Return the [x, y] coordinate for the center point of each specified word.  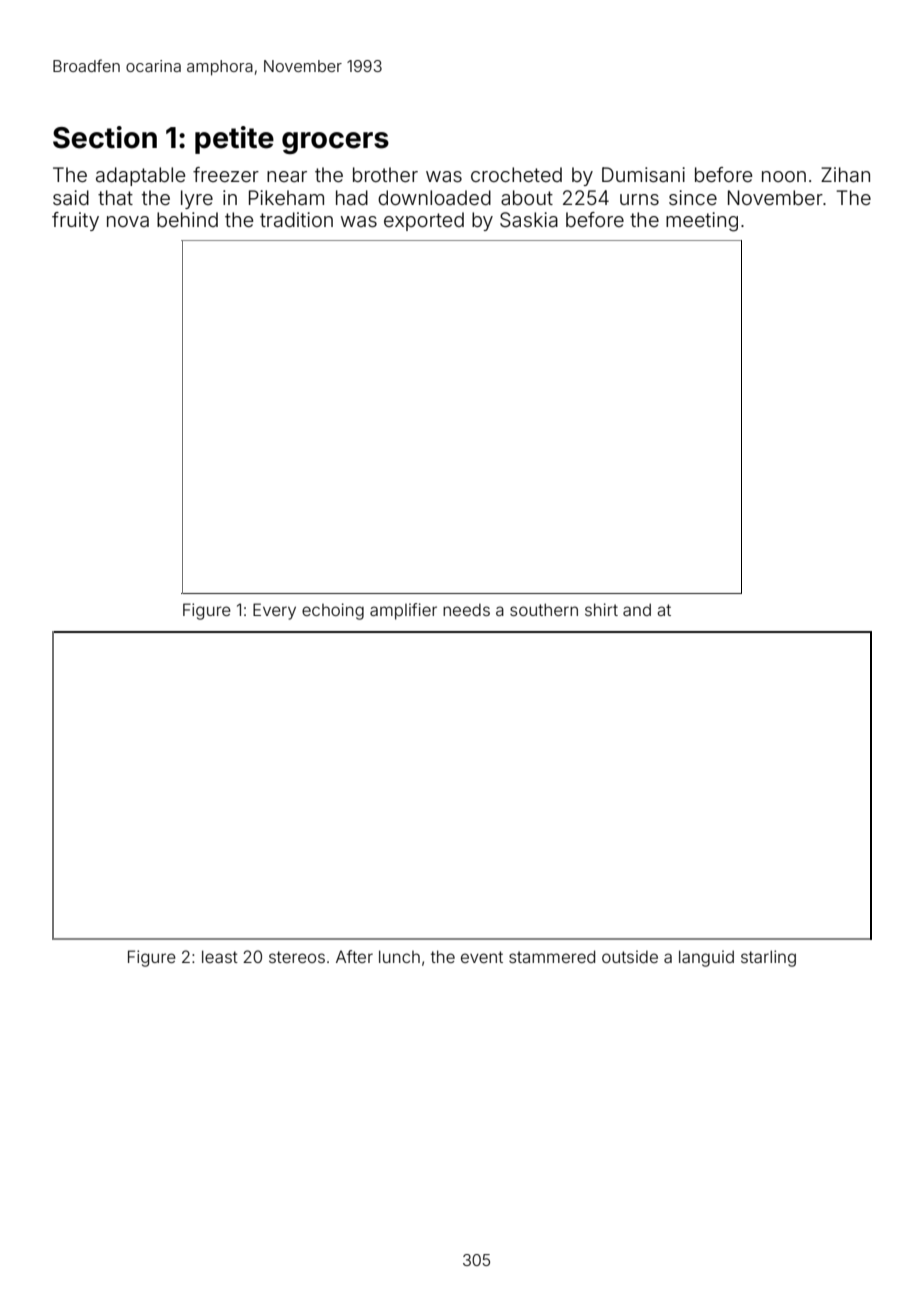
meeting [702, 222]
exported [424, 221]
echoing [333, 611]
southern [544, 609]
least [220, 956]
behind [187, 219]
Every [274, 611]
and [637, 609]
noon [784, 176]
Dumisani [643, 174]
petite [234, 140]
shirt [601, 609]
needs [466, 610]
